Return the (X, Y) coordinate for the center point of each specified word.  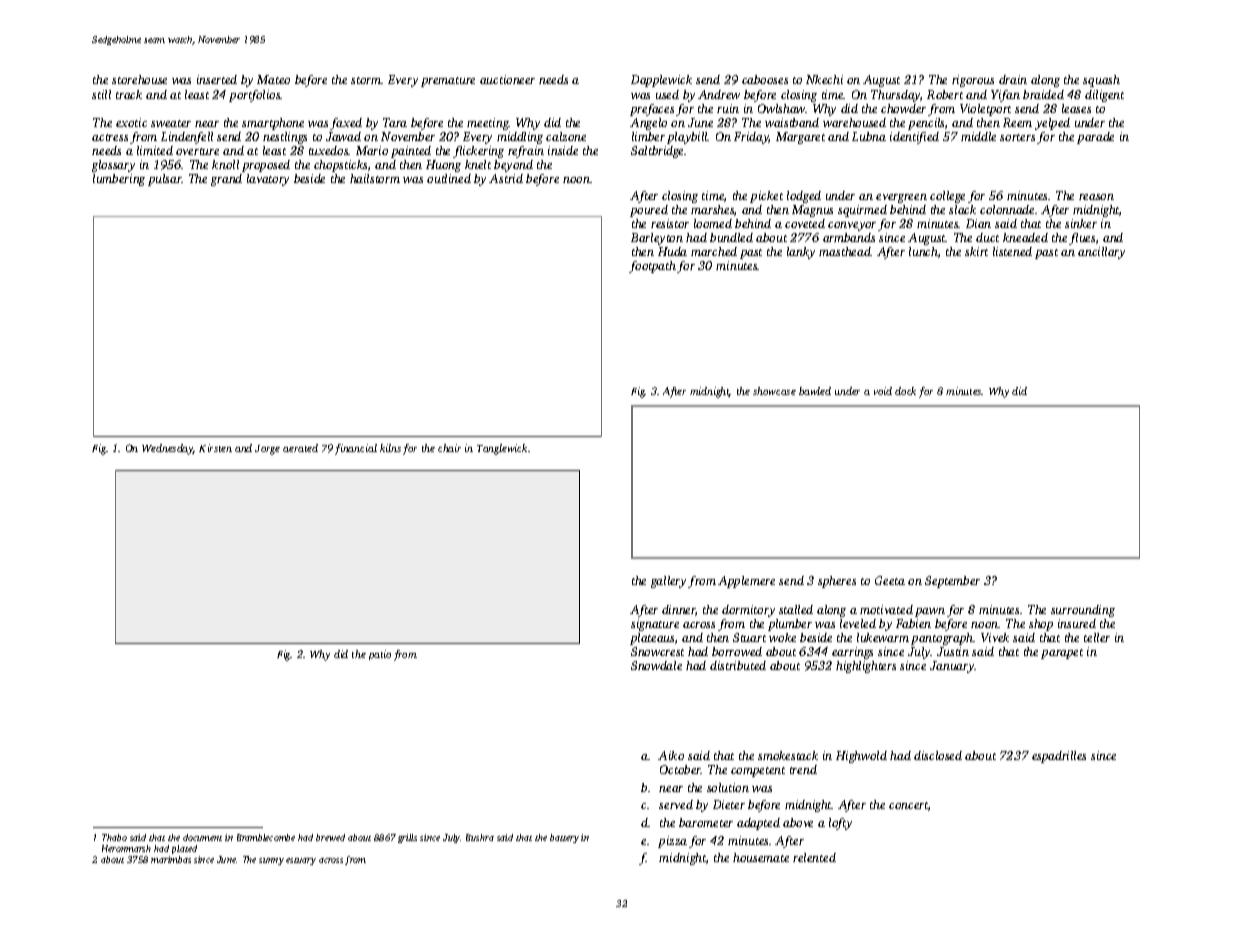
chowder (903, 108)
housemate (761, 857)
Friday (751, 138)
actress (110, 137)
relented (814, 857)
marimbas (171, 859)
